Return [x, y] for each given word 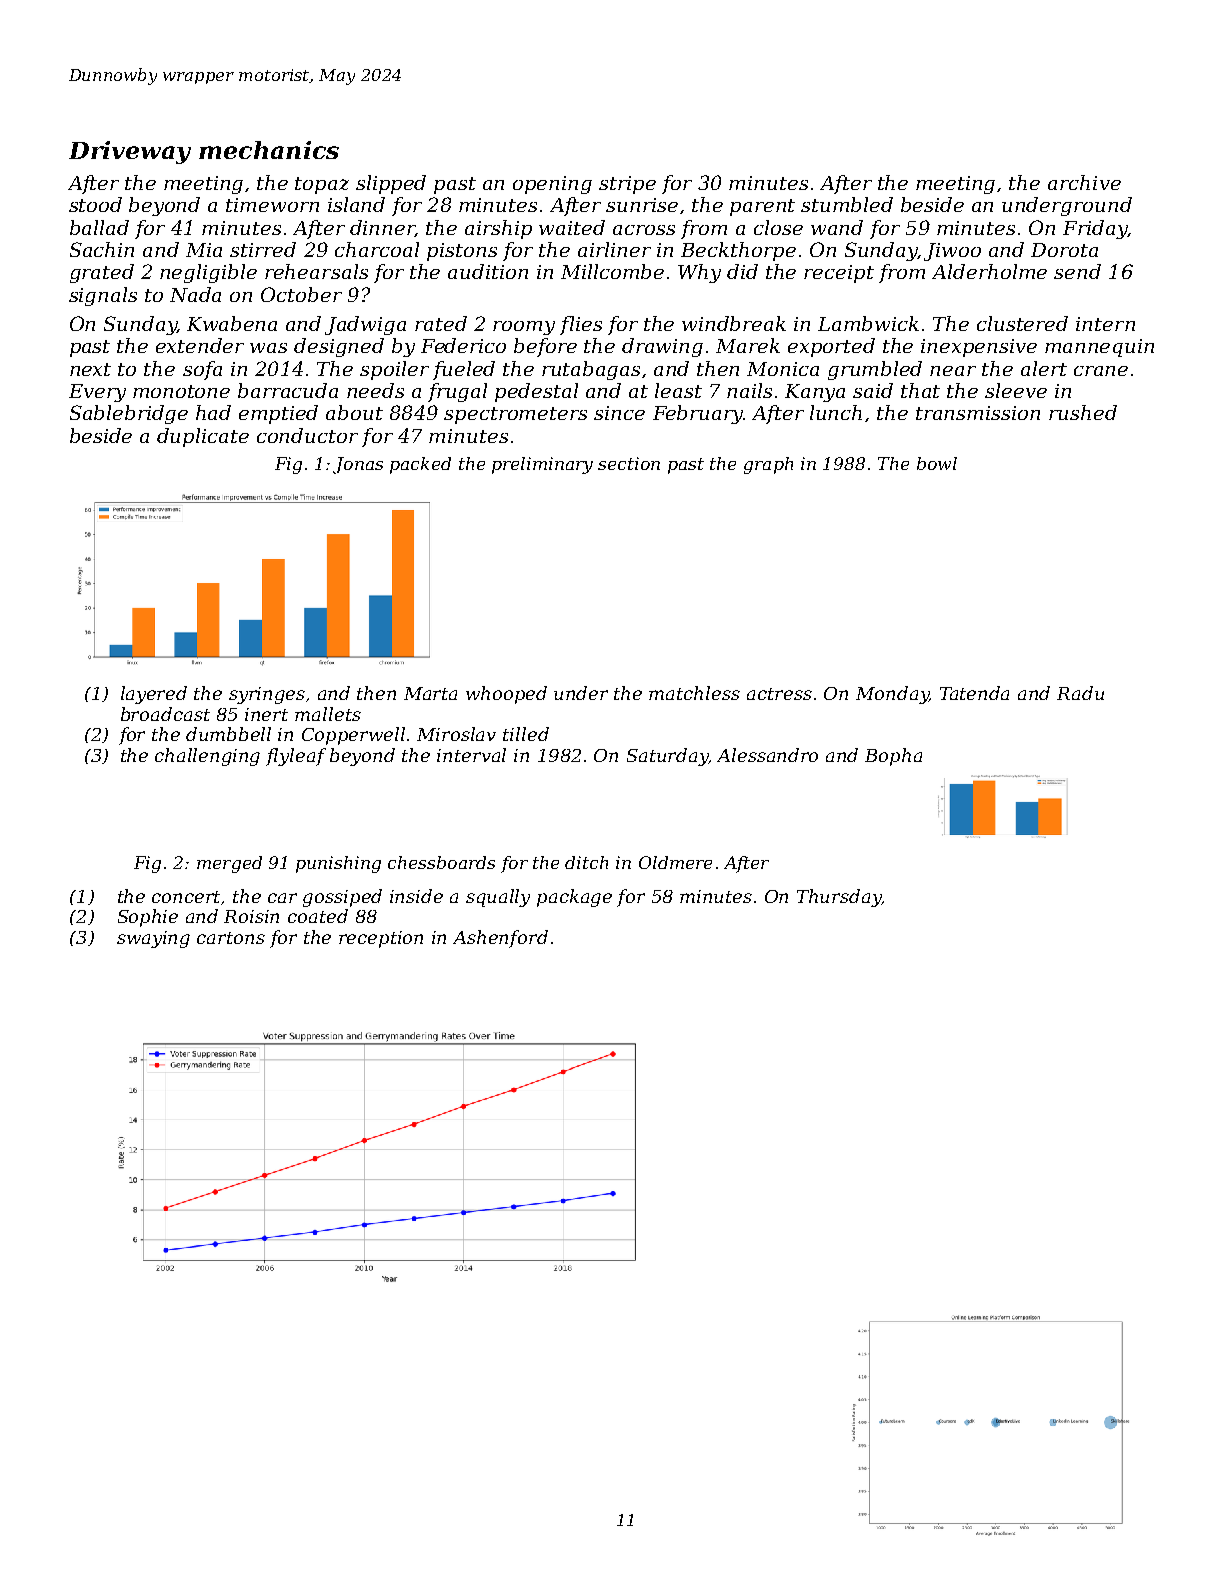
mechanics [269, 150]
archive [1084, 182]
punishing [338, 864]
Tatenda [974, 693]
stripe [627, 185]
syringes [267, 695]
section [629, 463]
